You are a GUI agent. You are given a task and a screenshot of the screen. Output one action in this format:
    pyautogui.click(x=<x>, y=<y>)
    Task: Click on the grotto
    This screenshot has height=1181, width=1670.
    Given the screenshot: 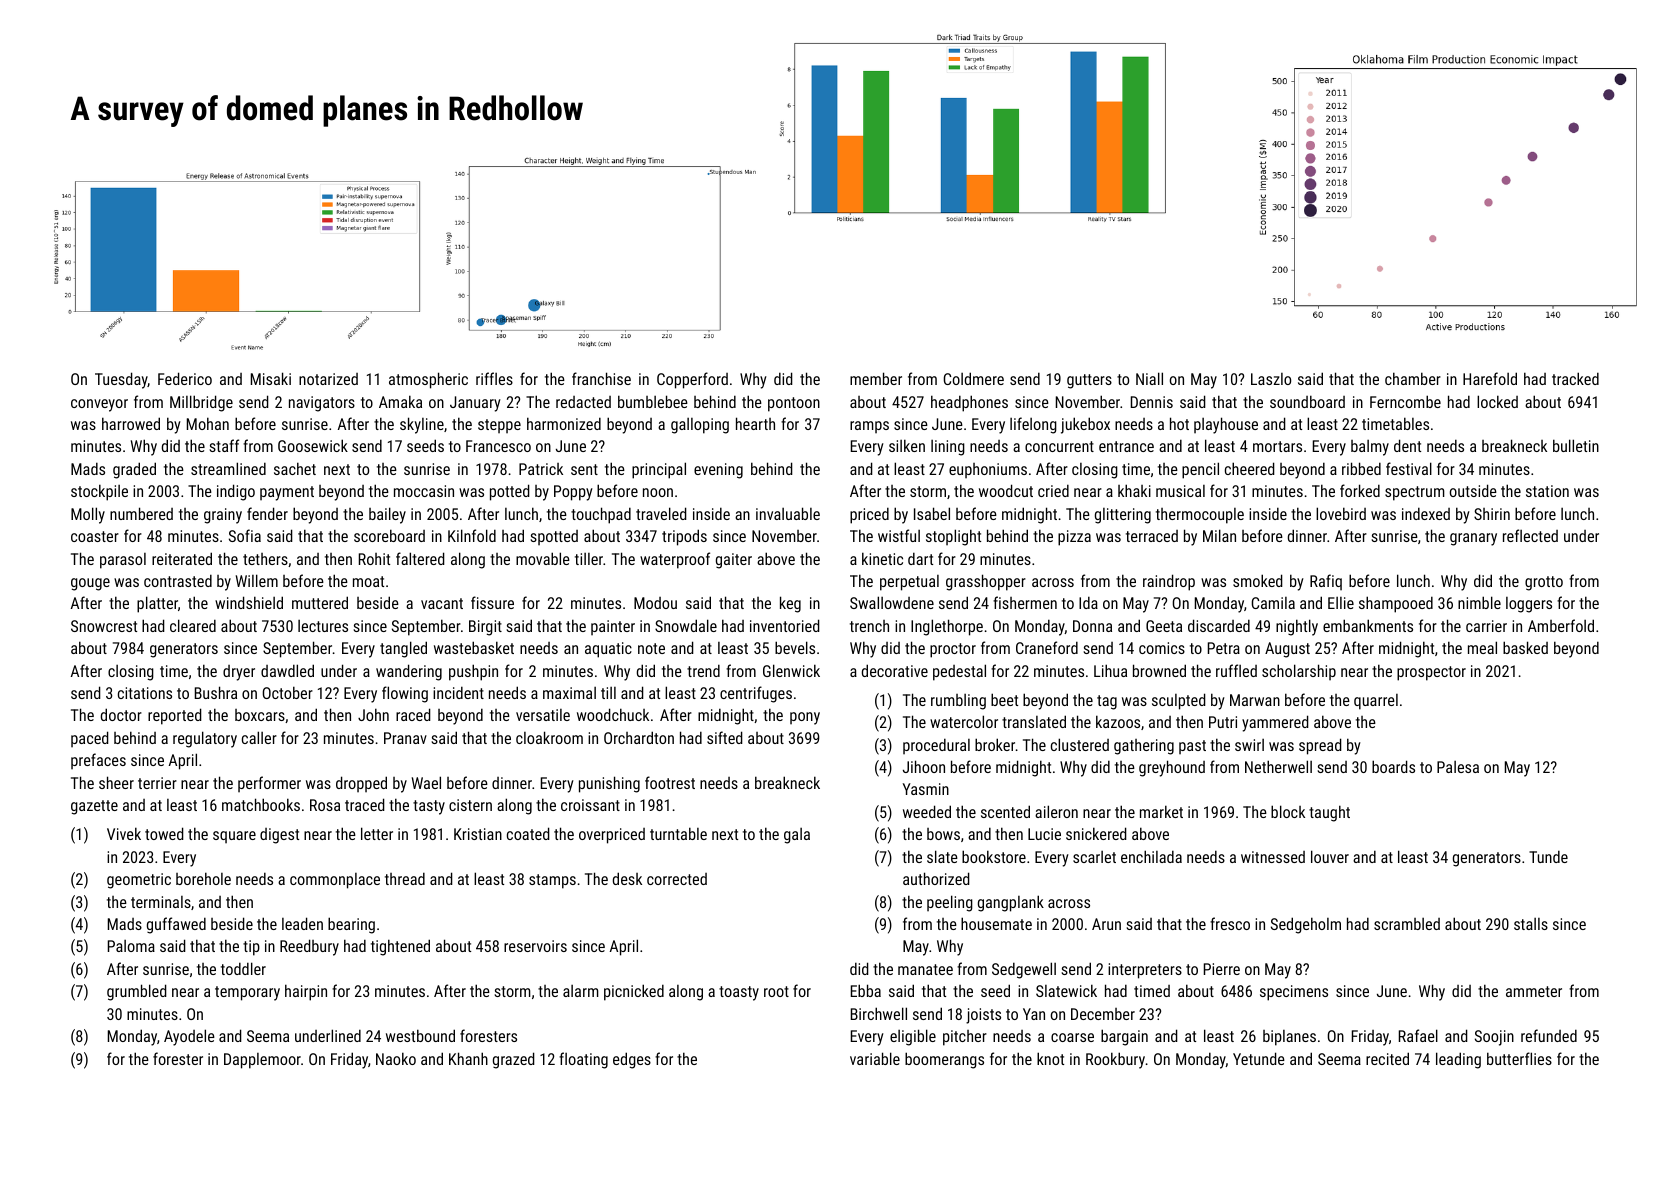 What is the action you would take?
    pyautogui.click(x=1544, y=583)
